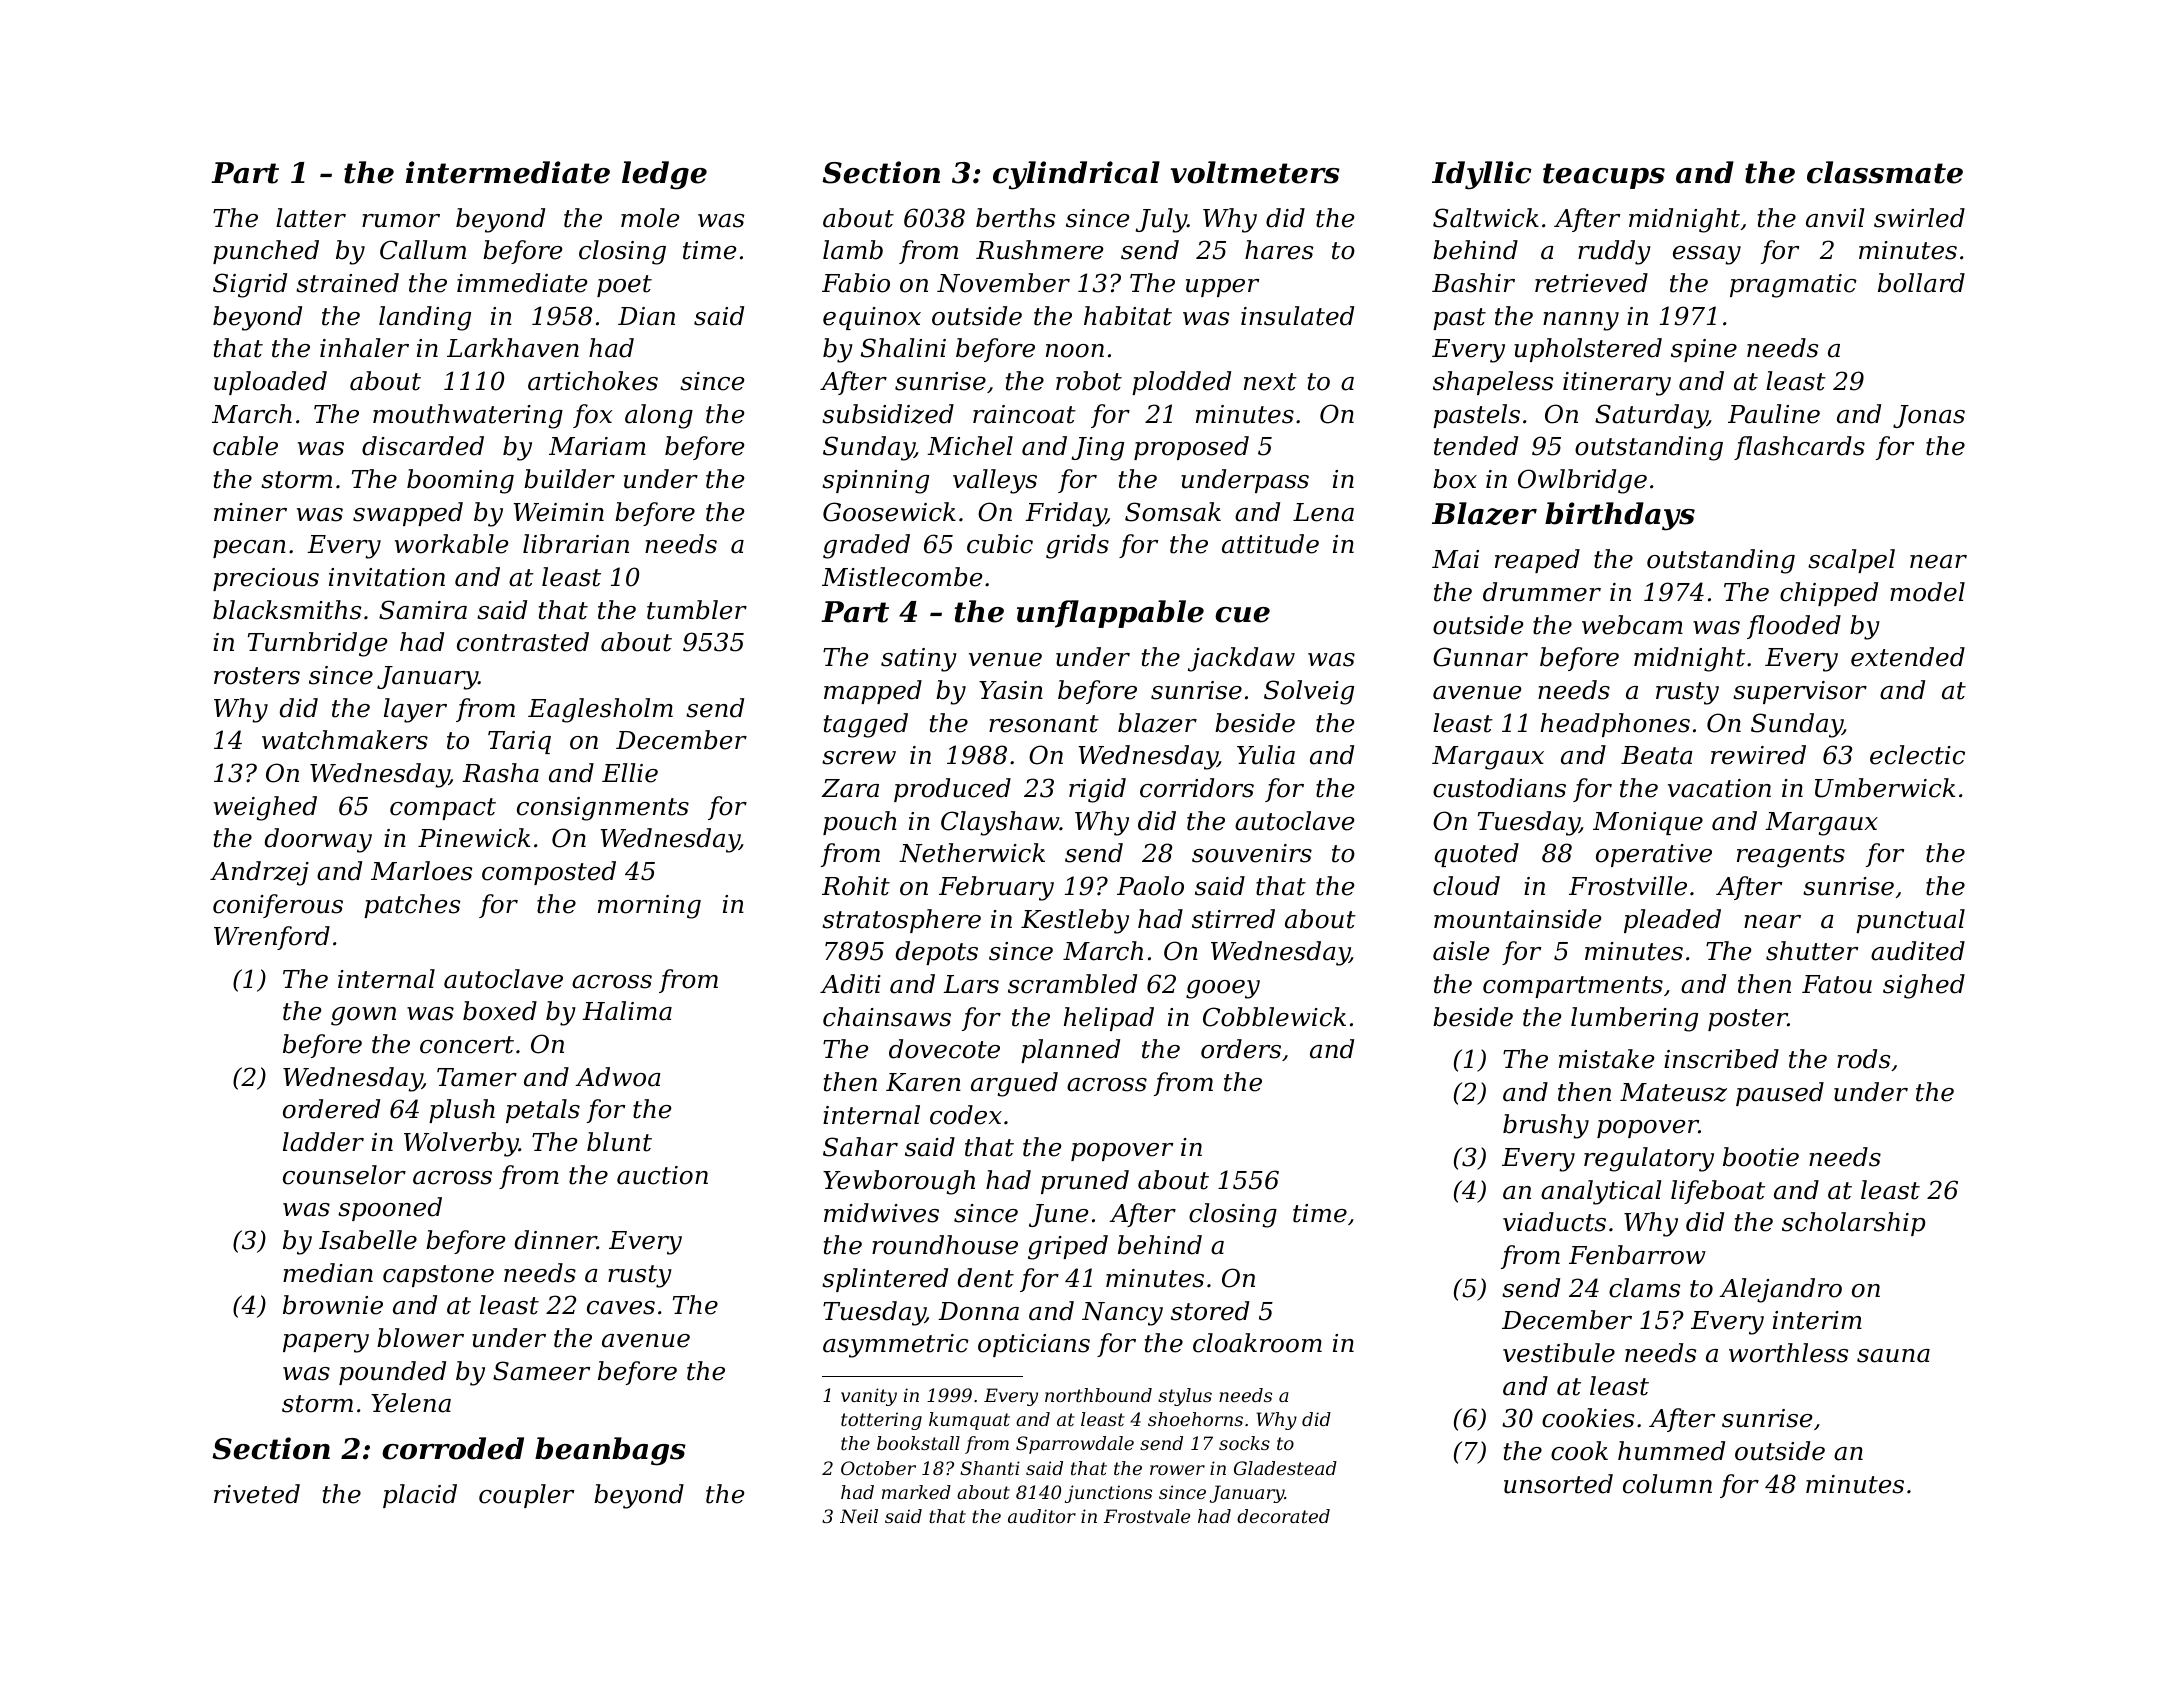 This screenshot has height=1683, width=2178. What do you see at coordinates (1929, 416) in the screenshot?
I see `Jonas` at bounding box center [1929, 416].
